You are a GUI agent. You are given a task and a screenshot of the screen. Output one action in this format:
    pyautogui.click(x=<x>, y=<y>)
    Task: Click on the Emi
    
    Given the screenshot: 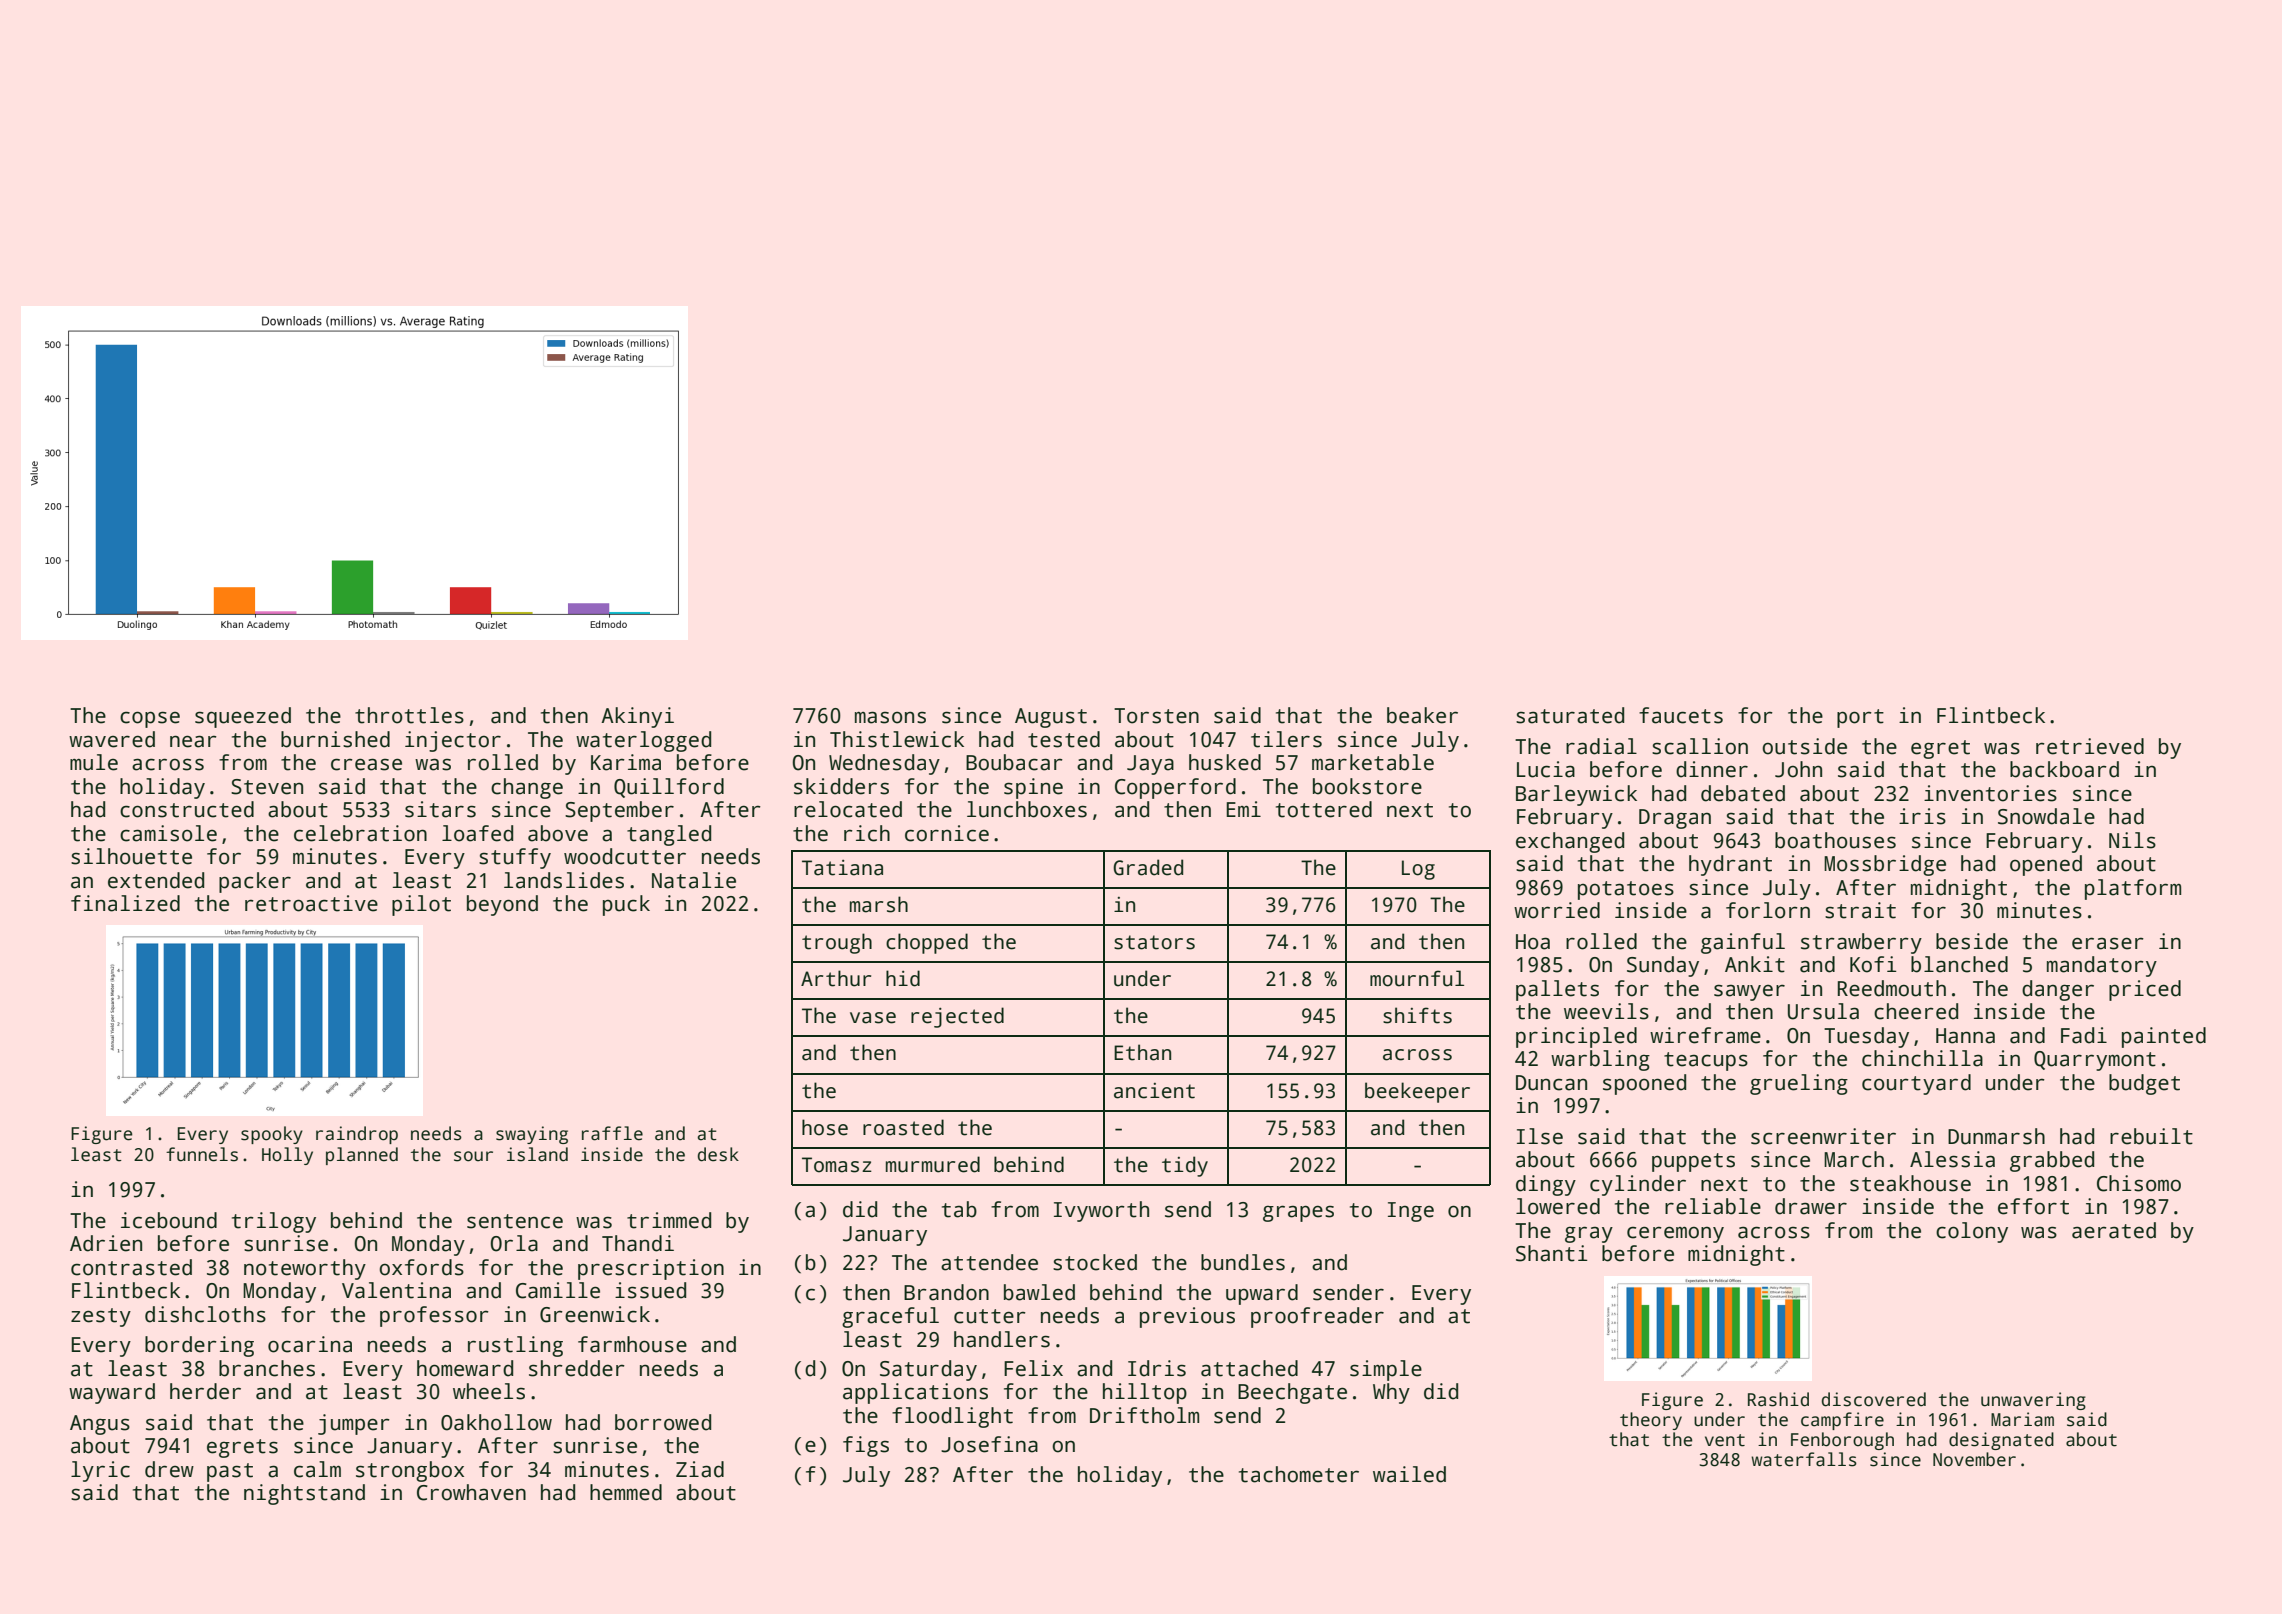 What is the action you would take?
    pyautogui.click(x=1243, y=809)
